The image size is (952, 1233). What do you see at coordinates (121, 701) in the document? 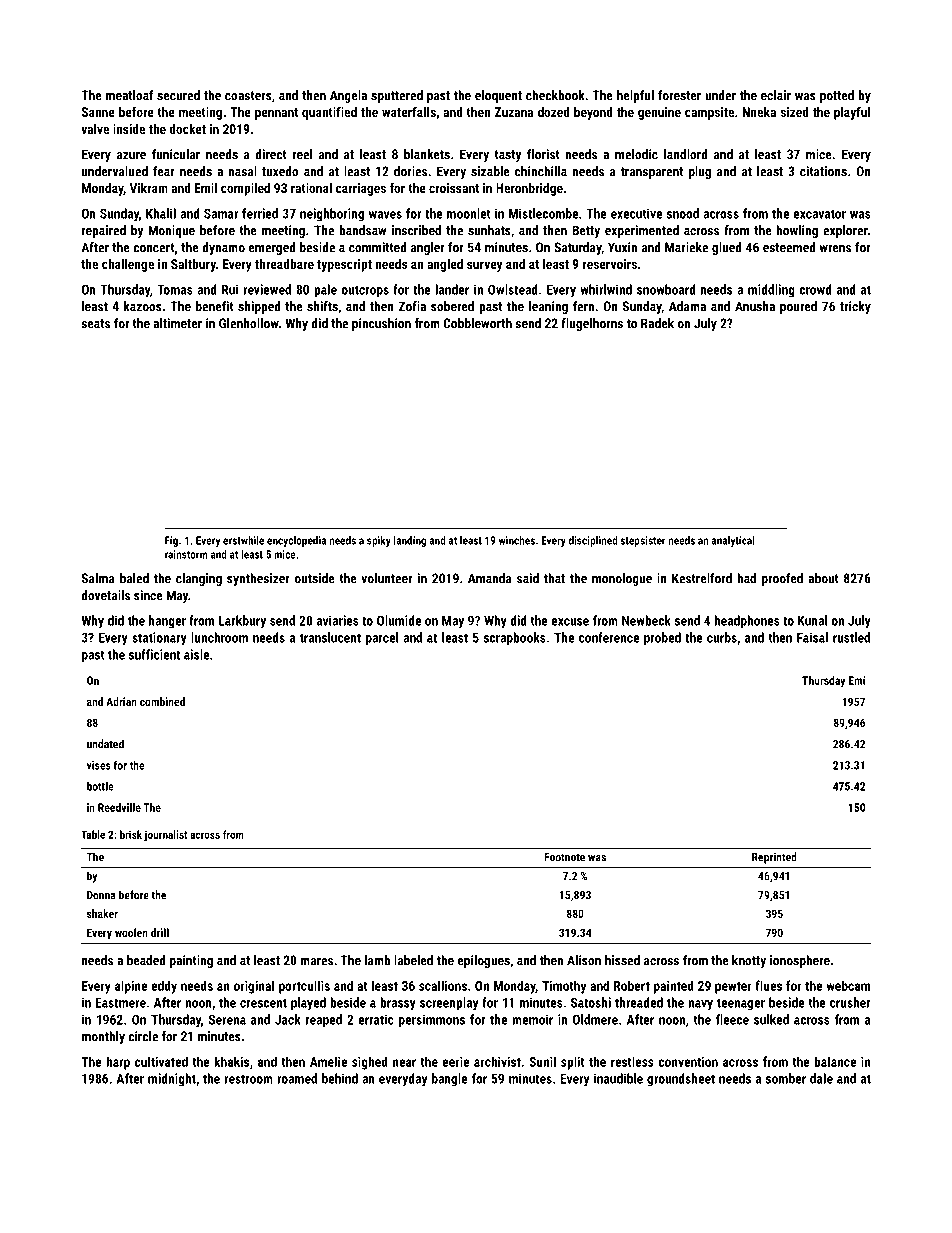
I see `Adrian` at bounding box center [121, 701].
